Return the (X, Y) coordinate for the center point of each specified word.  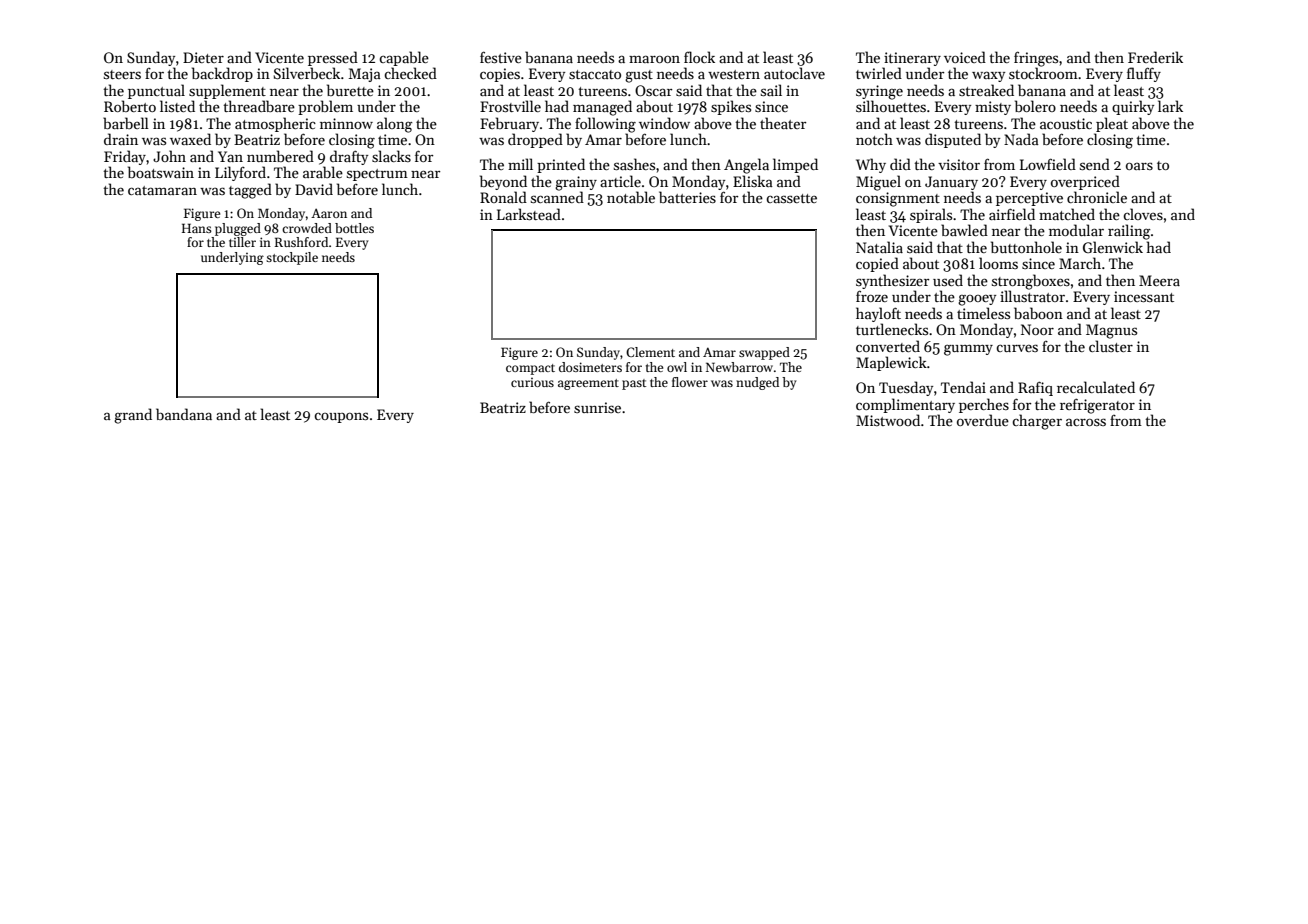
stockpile (292, 258)
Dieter (203, 57)
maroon (654, 59)
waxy (988, 76)
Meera (1159, 280)
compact (530, 369)
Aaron (329, 213)
